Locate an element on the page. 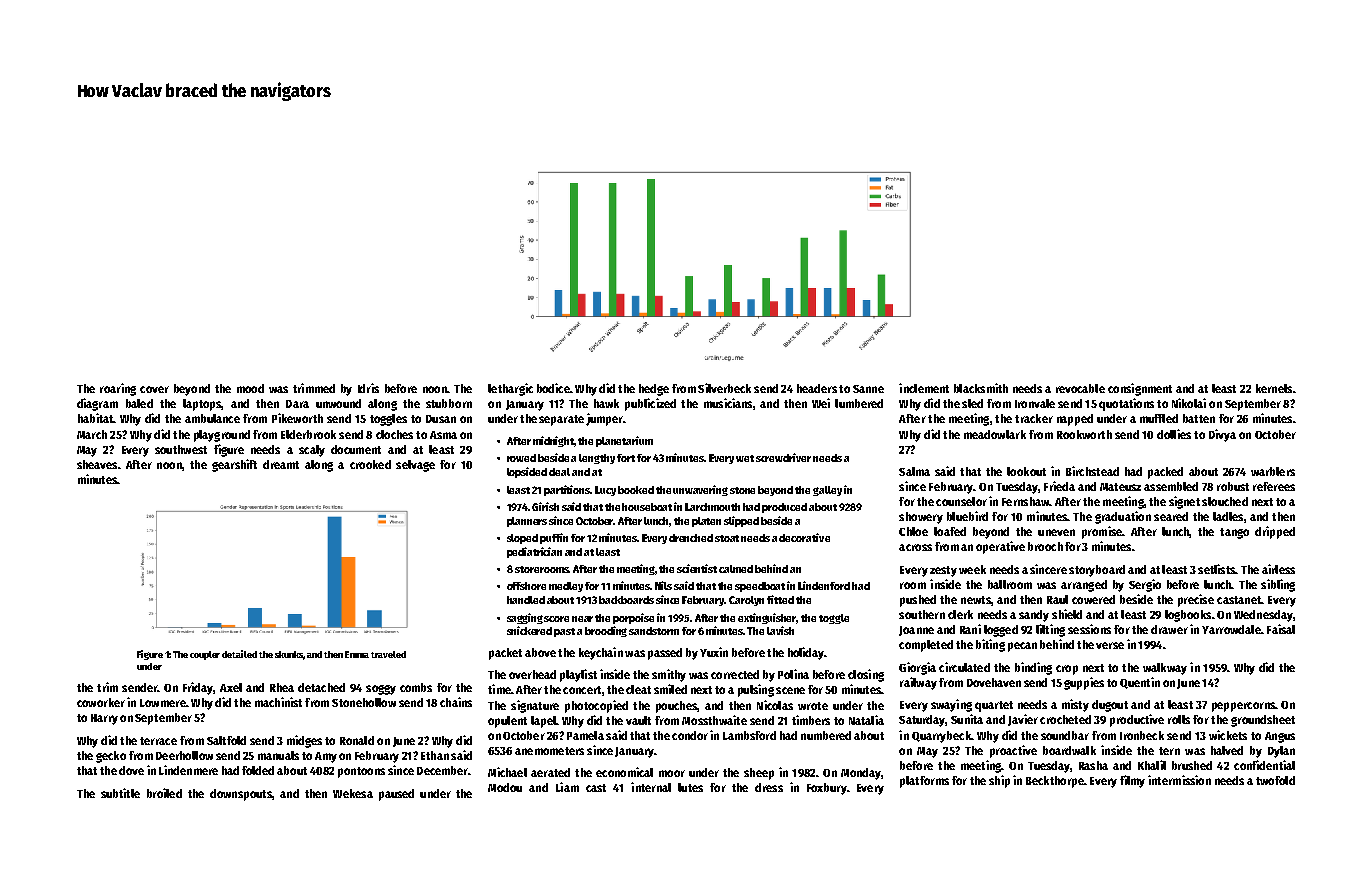 The width and height of the image is (1372, 887). airless is located at coordinates (1278, 569).
